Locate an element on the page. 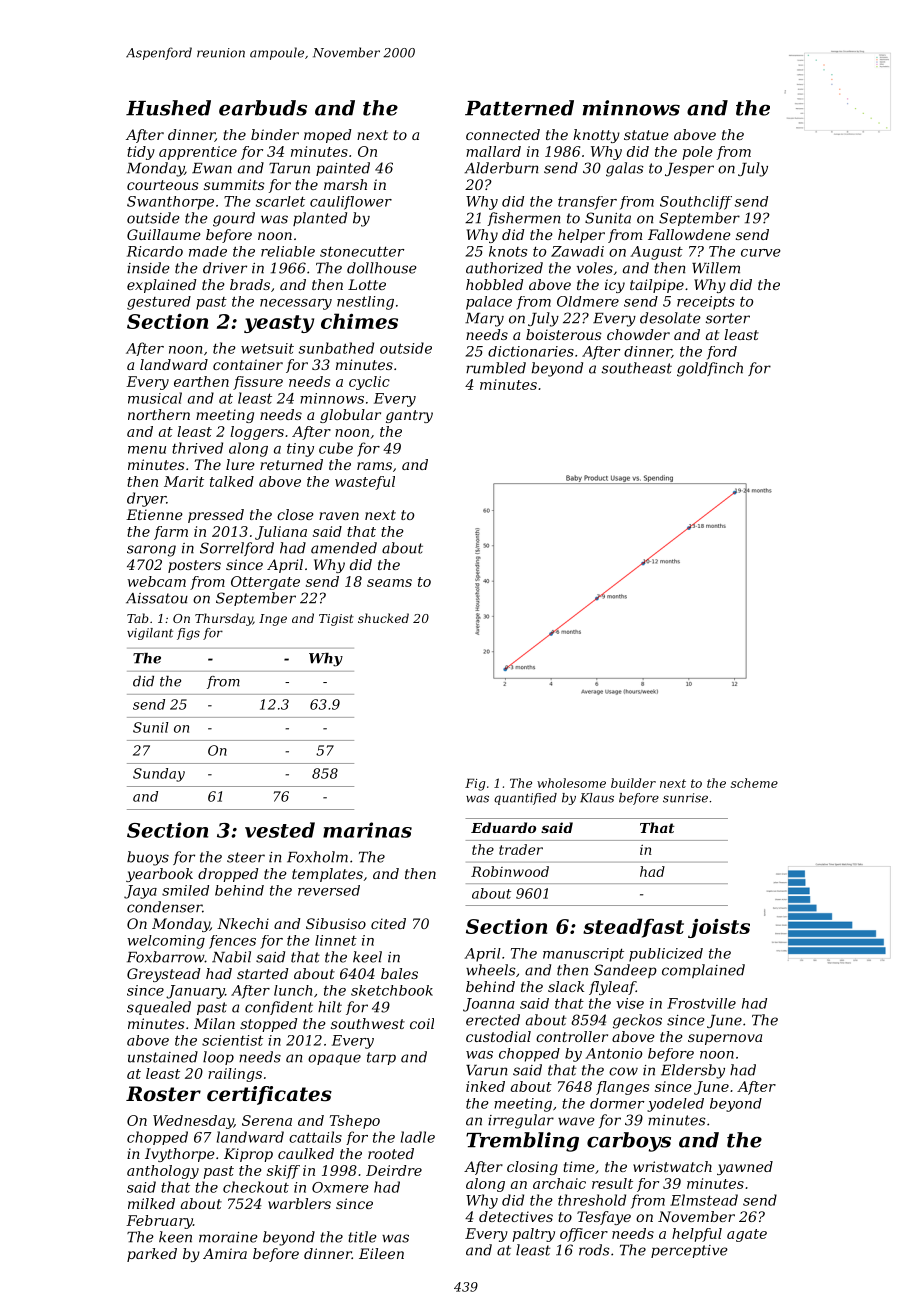 The height and width of the document is (1316, 908). welcoming is located at coordinates (166, 942).
